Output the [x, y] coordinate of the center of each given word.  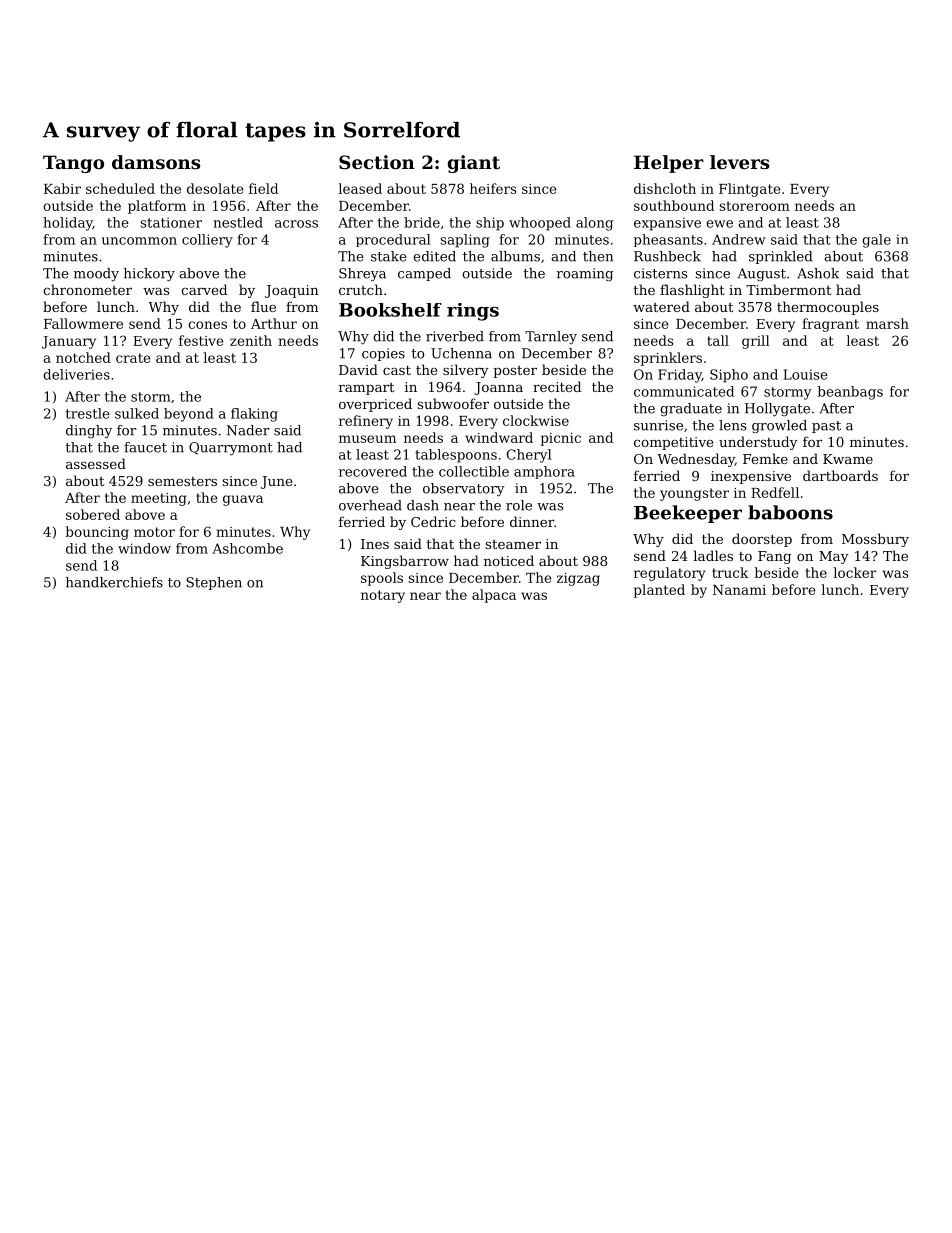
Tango [73, 164]
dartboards [840, 475]
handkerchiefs [114, 582]
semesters [182, 481]
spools [382, 579]
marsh [887, 323]
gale [876, 241]
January [69, 342]
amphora [544, 472]
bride [422, 222]
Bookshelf [390, 310]
